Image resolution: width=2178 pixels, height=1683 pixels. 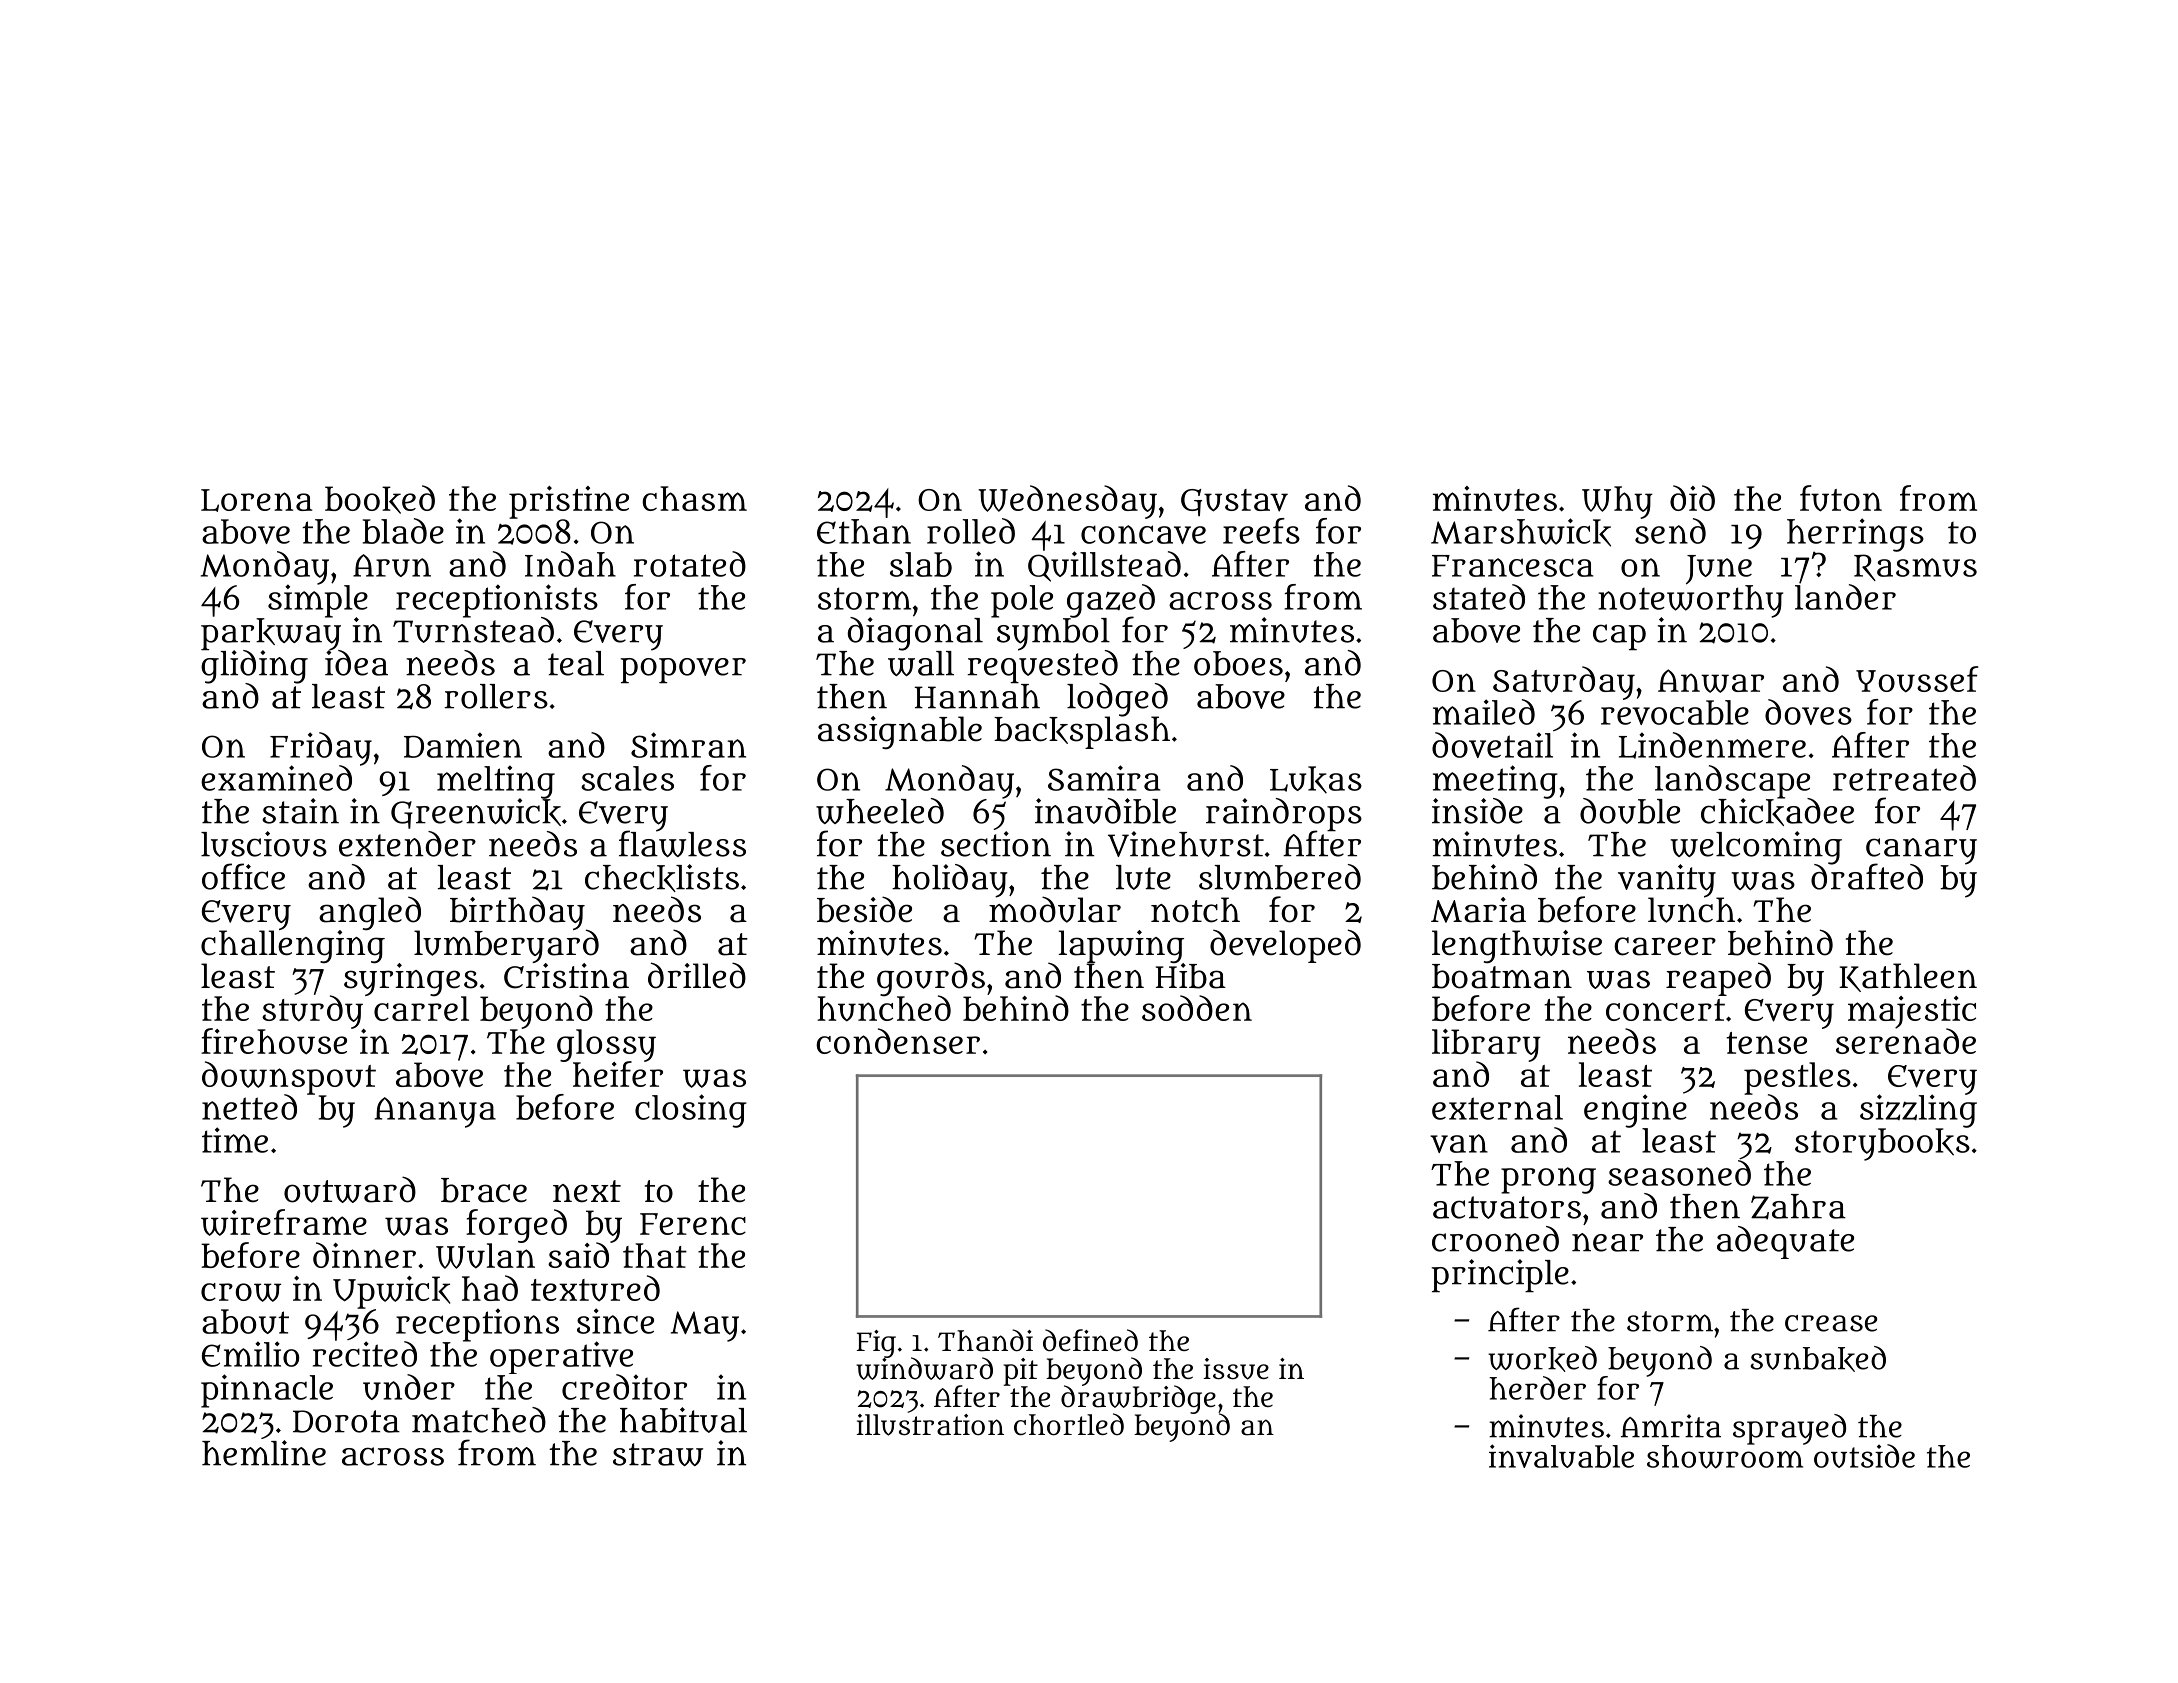 What do you see at coordinates (1756, 847) in the image?
I see `welcoming` at bounding box center [1756, 847].
